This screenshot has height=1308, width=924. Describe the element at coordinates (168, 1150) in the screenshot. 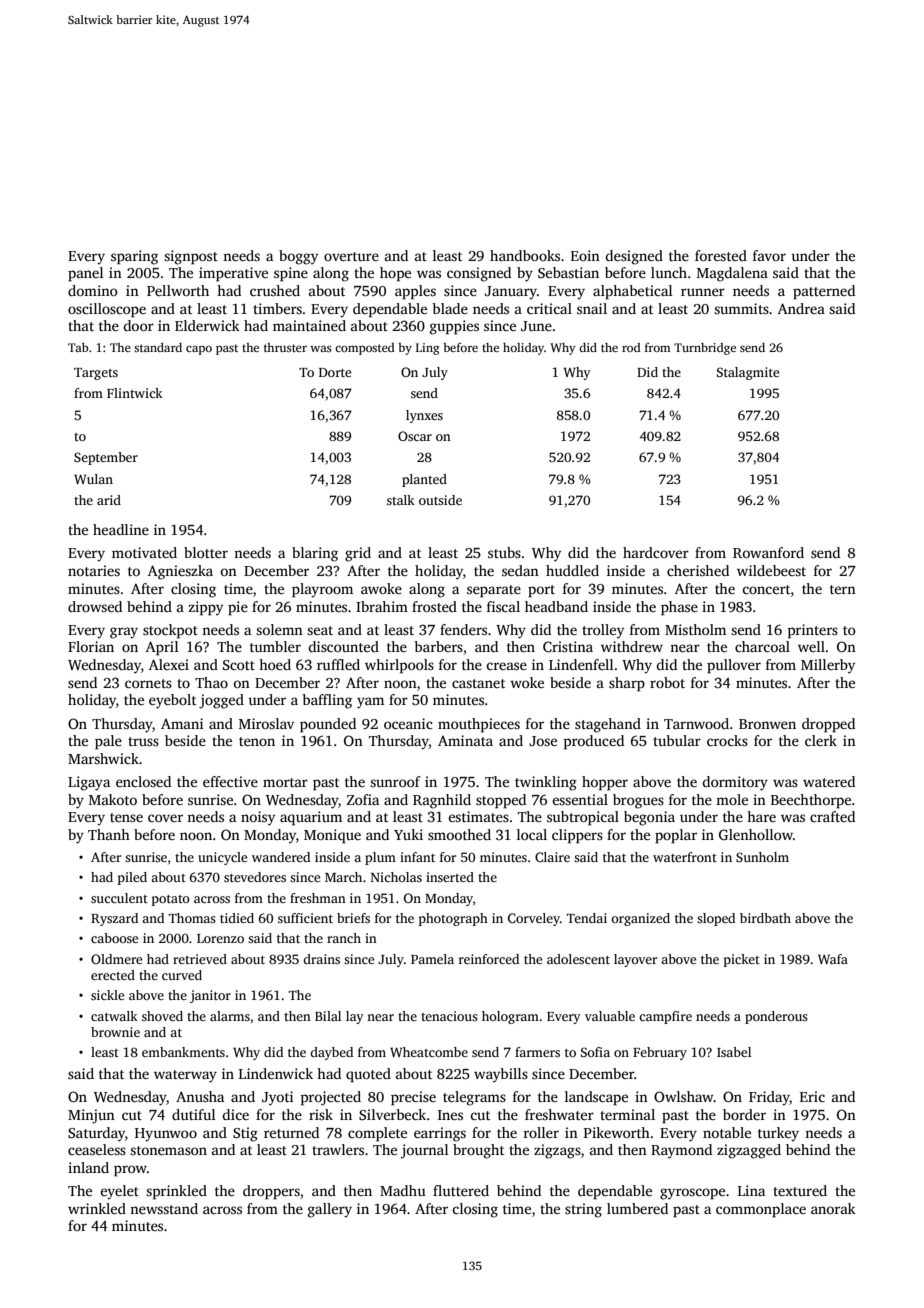

I see `stonemason` at that location.
